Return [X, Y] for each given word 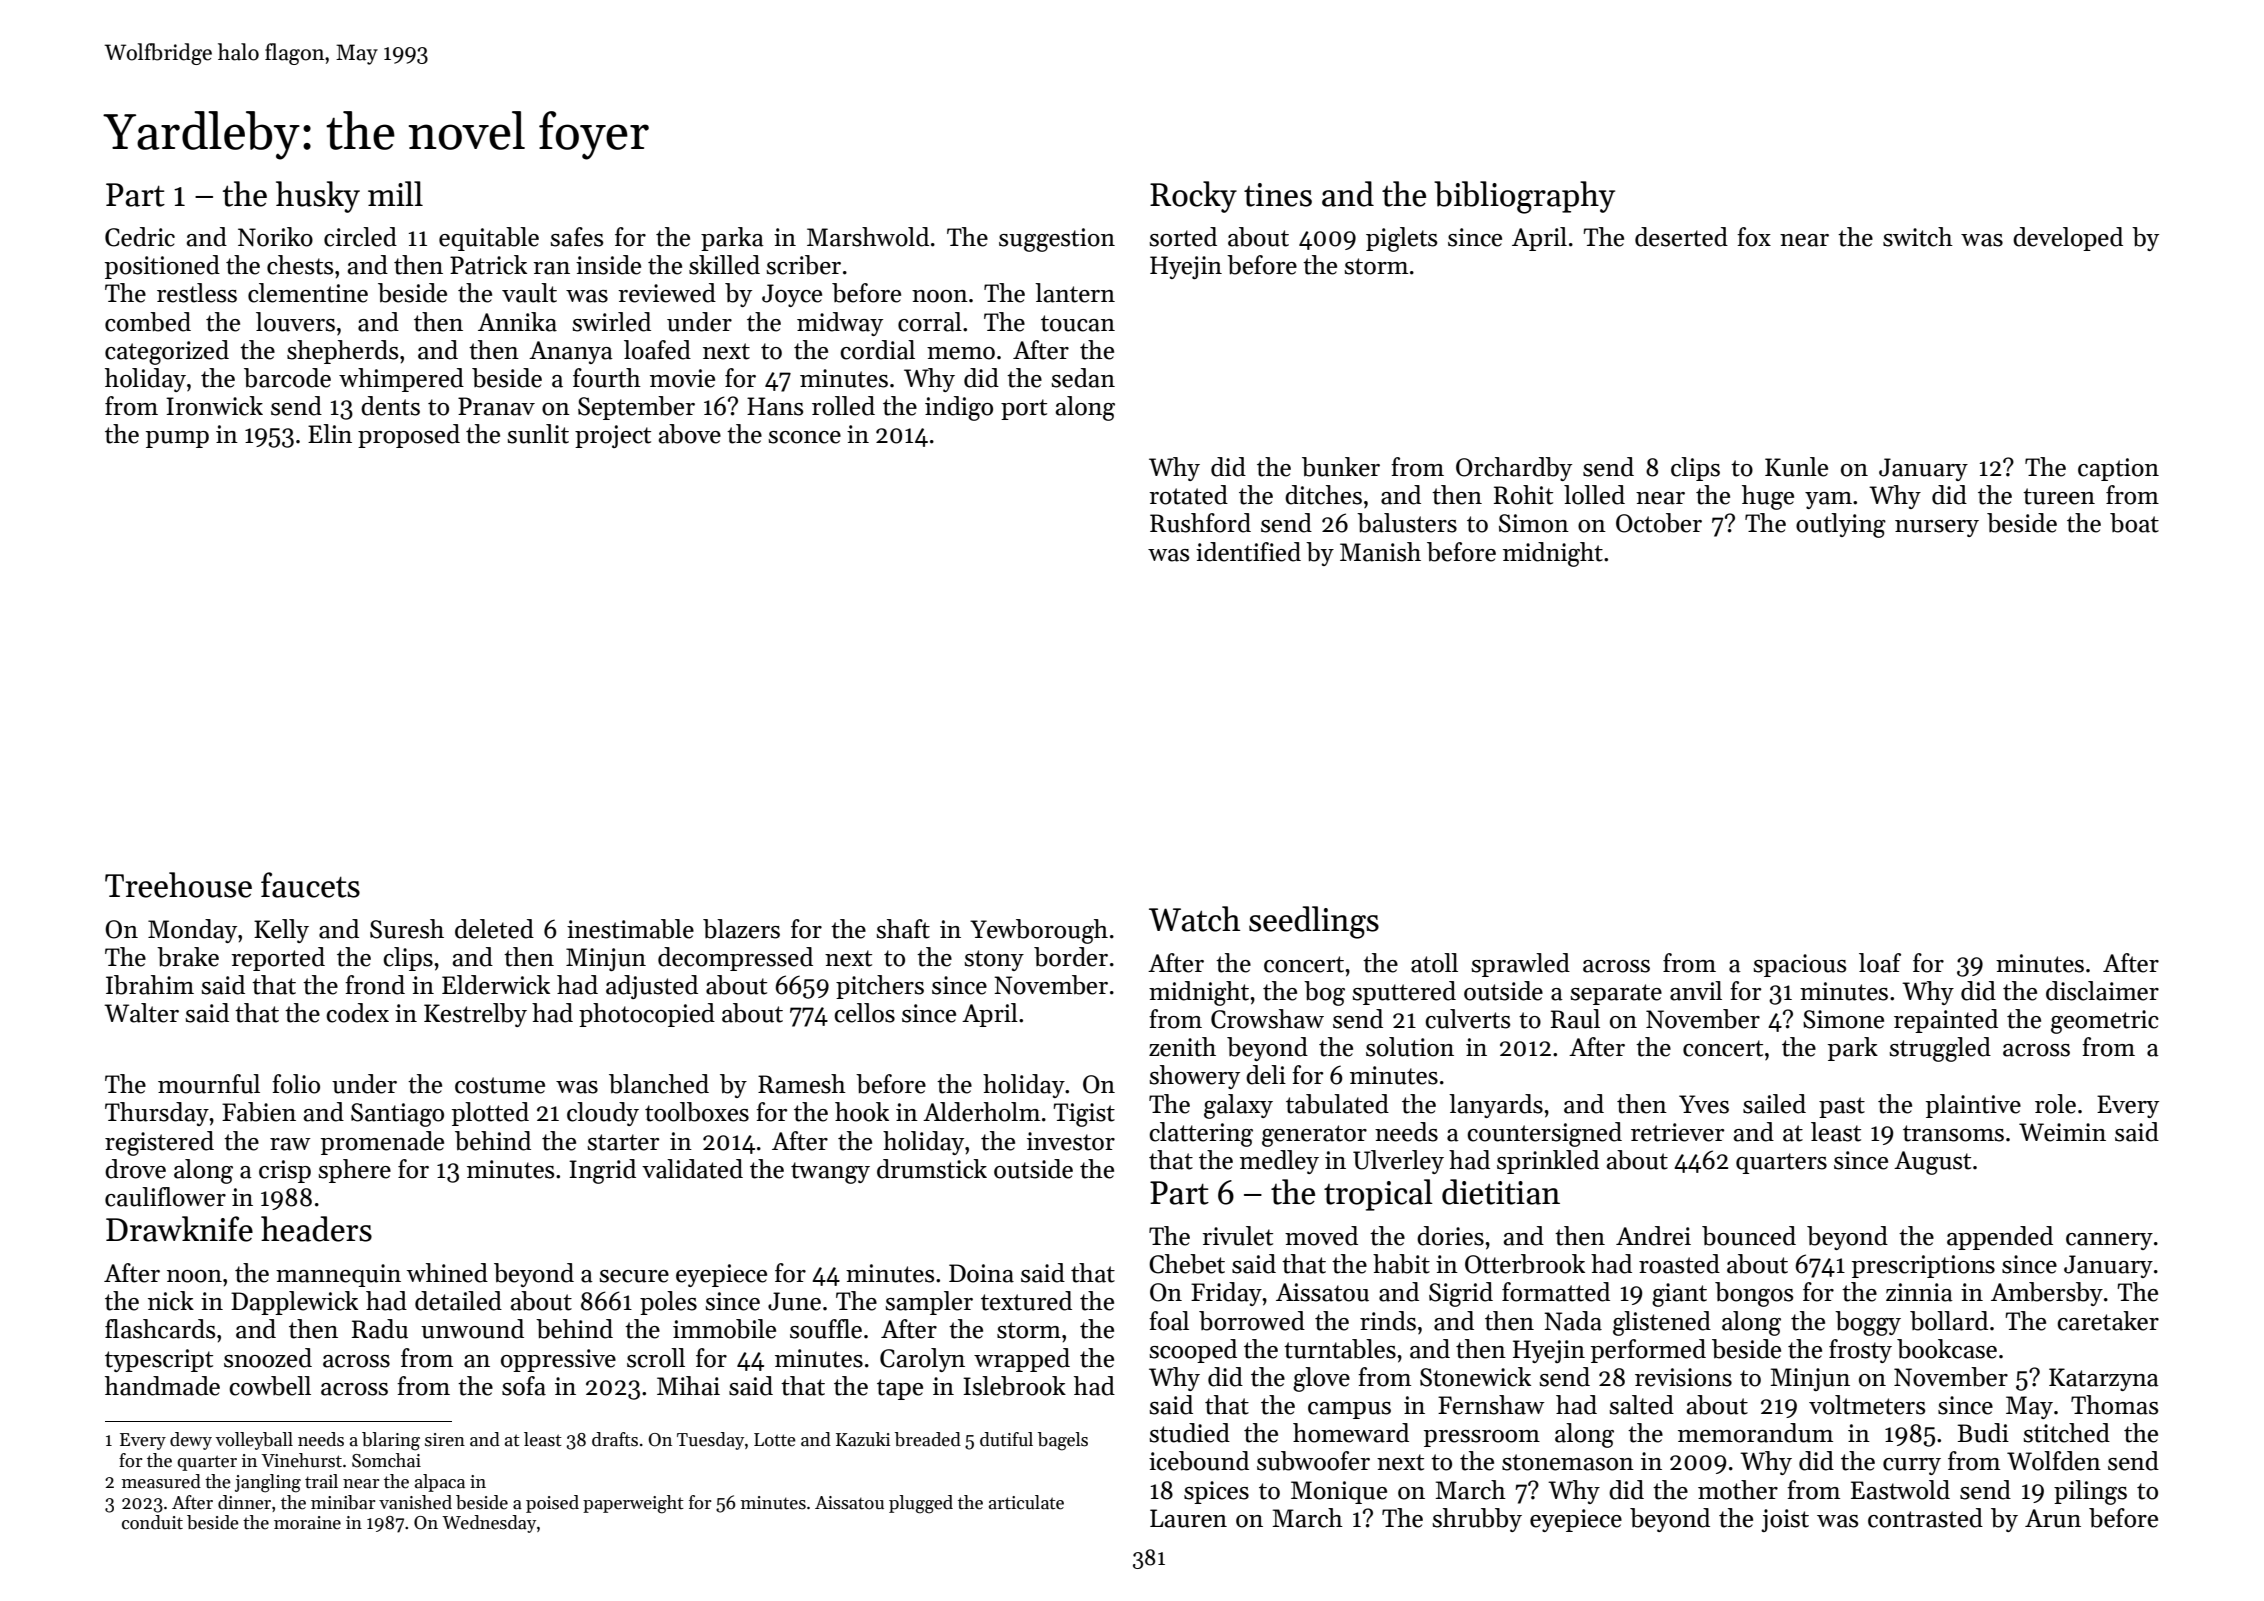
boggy [1868, 1323]
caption [2118, 469]
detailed [458, 1301]
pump [177, 439]
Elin [330, 433]
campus [1349, 1410]
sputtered [1404, 993]
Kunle [1796, 467]
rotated [1188, 495]
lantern [1075, 293]
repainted [1946, 1021]
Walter [141, 1013]
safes [576, 237]
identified [1248, 552]
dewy [191, 1441]
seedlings [1314, 922]
